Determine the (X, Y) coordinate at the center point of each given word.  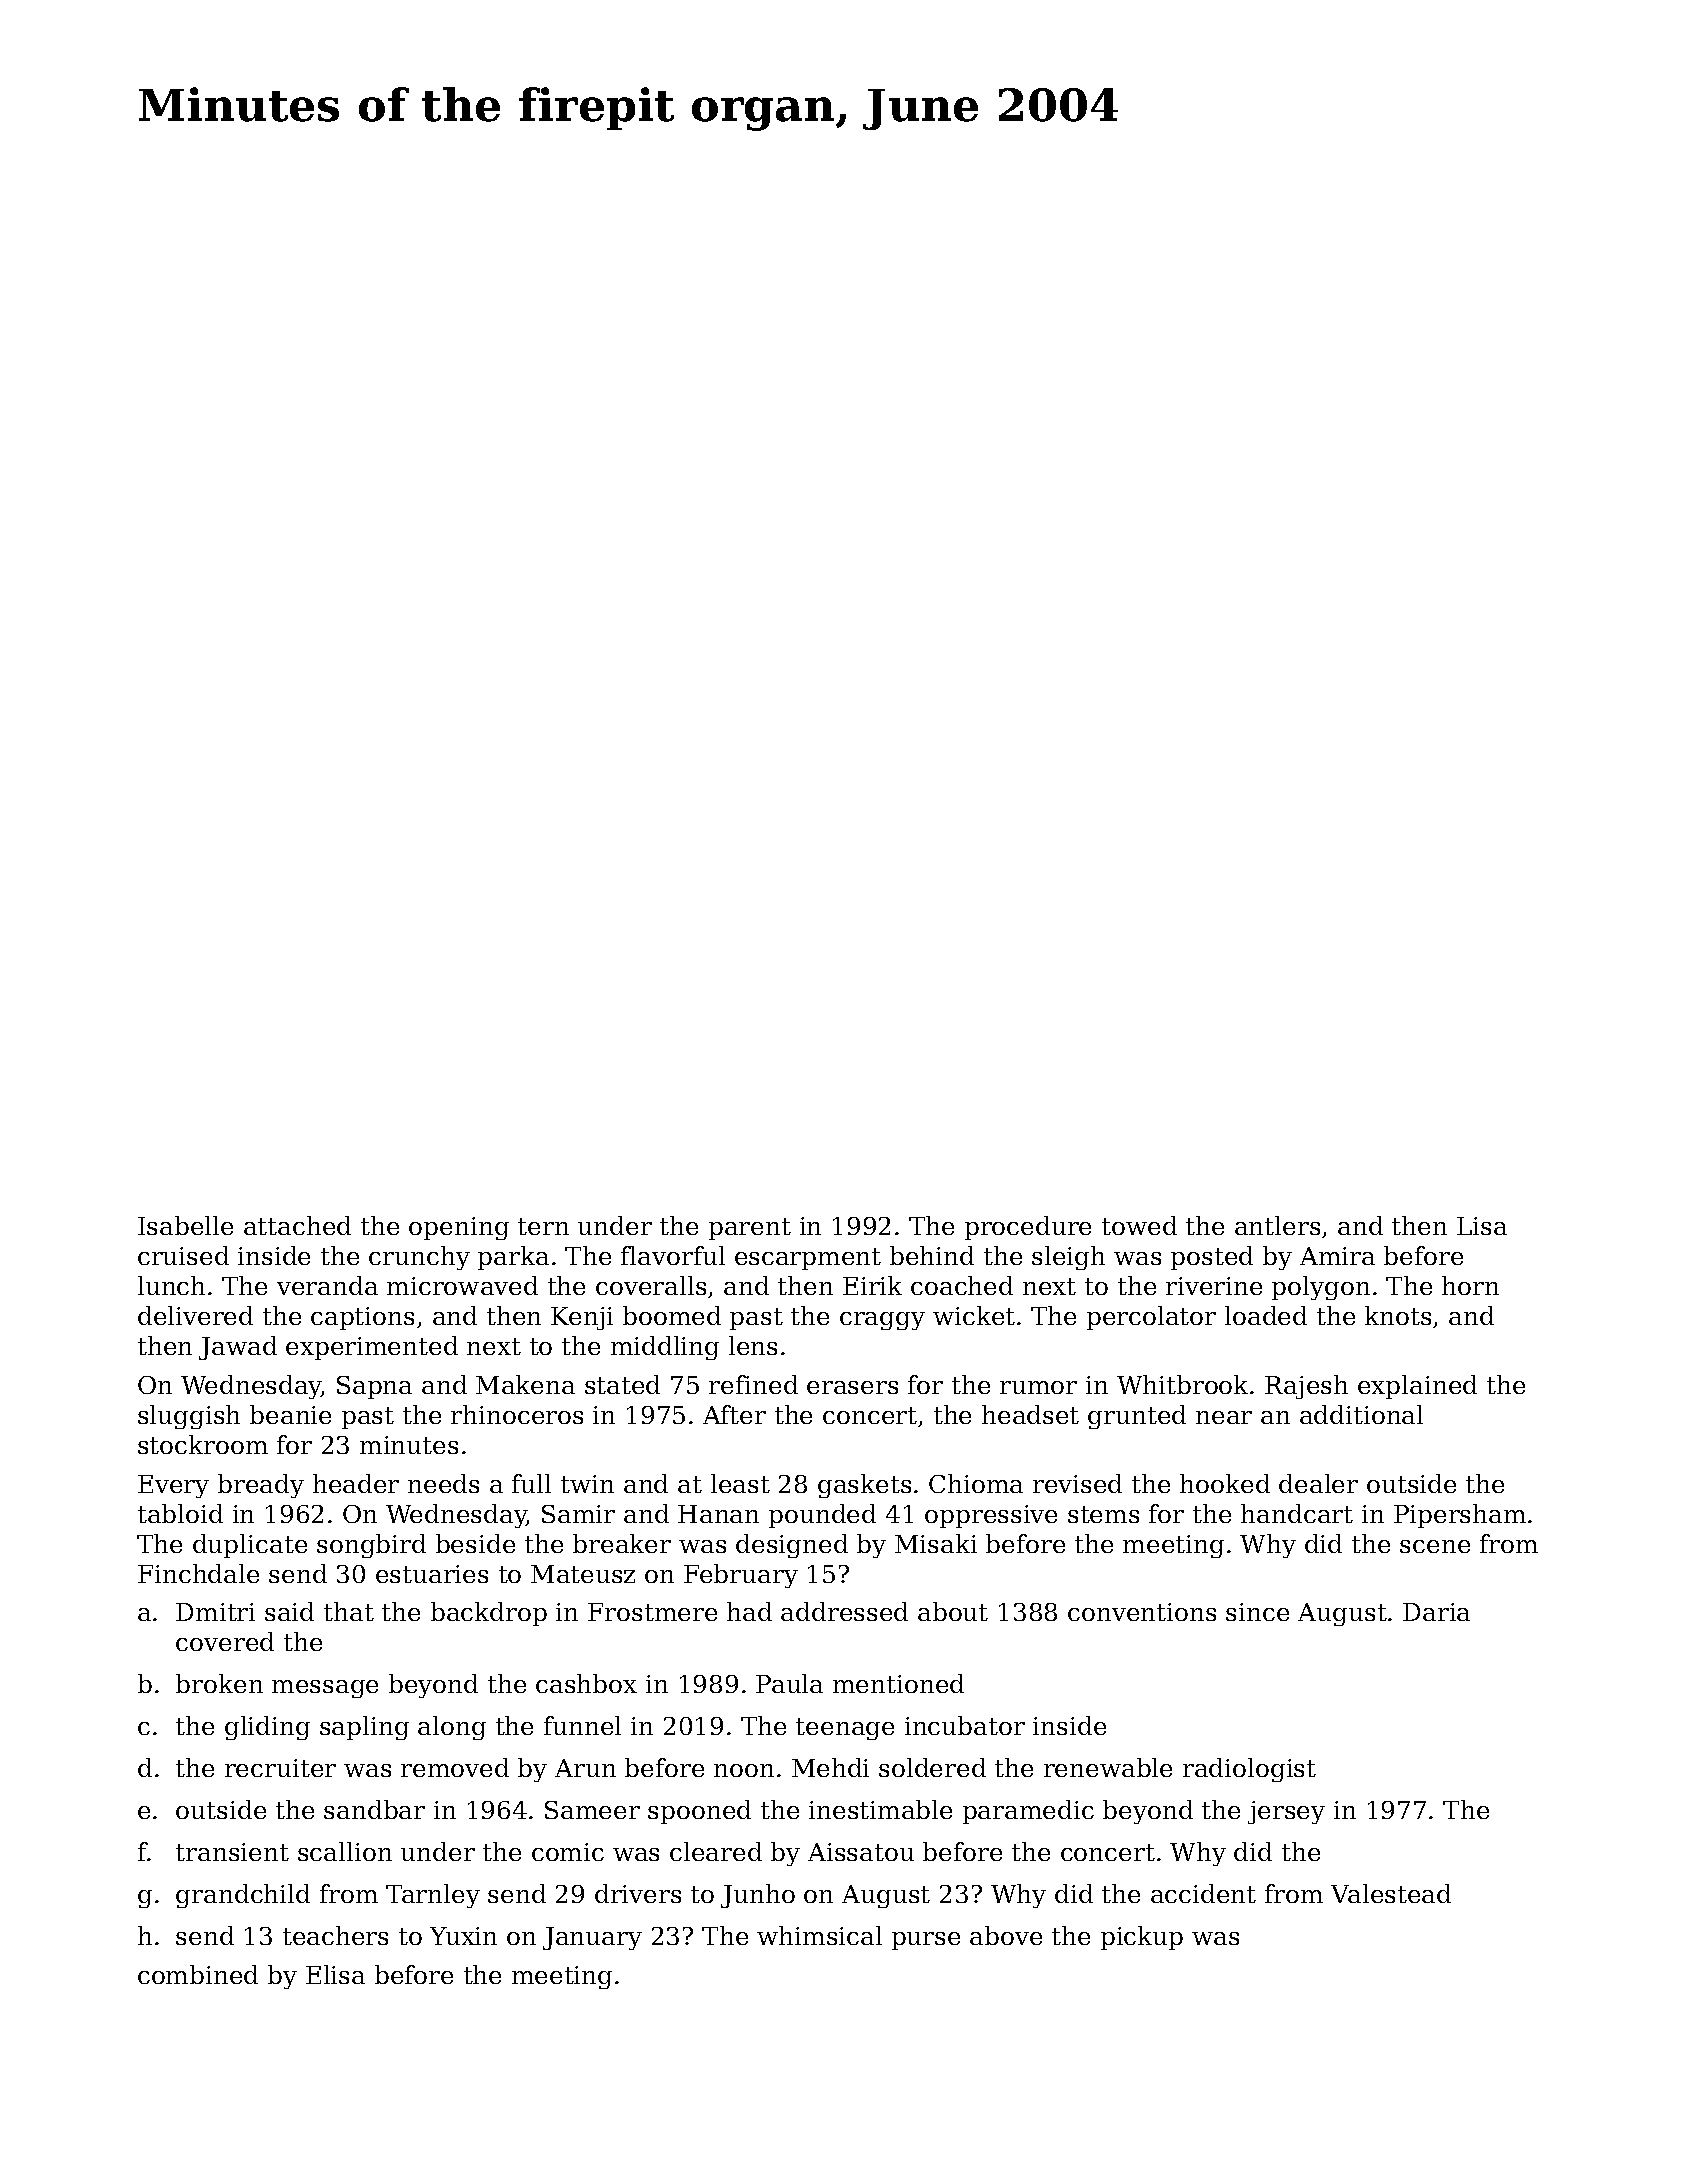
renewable (1108, 1767)
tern (543, 1226)
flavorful (673, 1255)
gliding (267, 1728)
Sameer (592, 1810)
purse (926, 1941)
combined (198, 1974)
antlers (1277, 1225)
